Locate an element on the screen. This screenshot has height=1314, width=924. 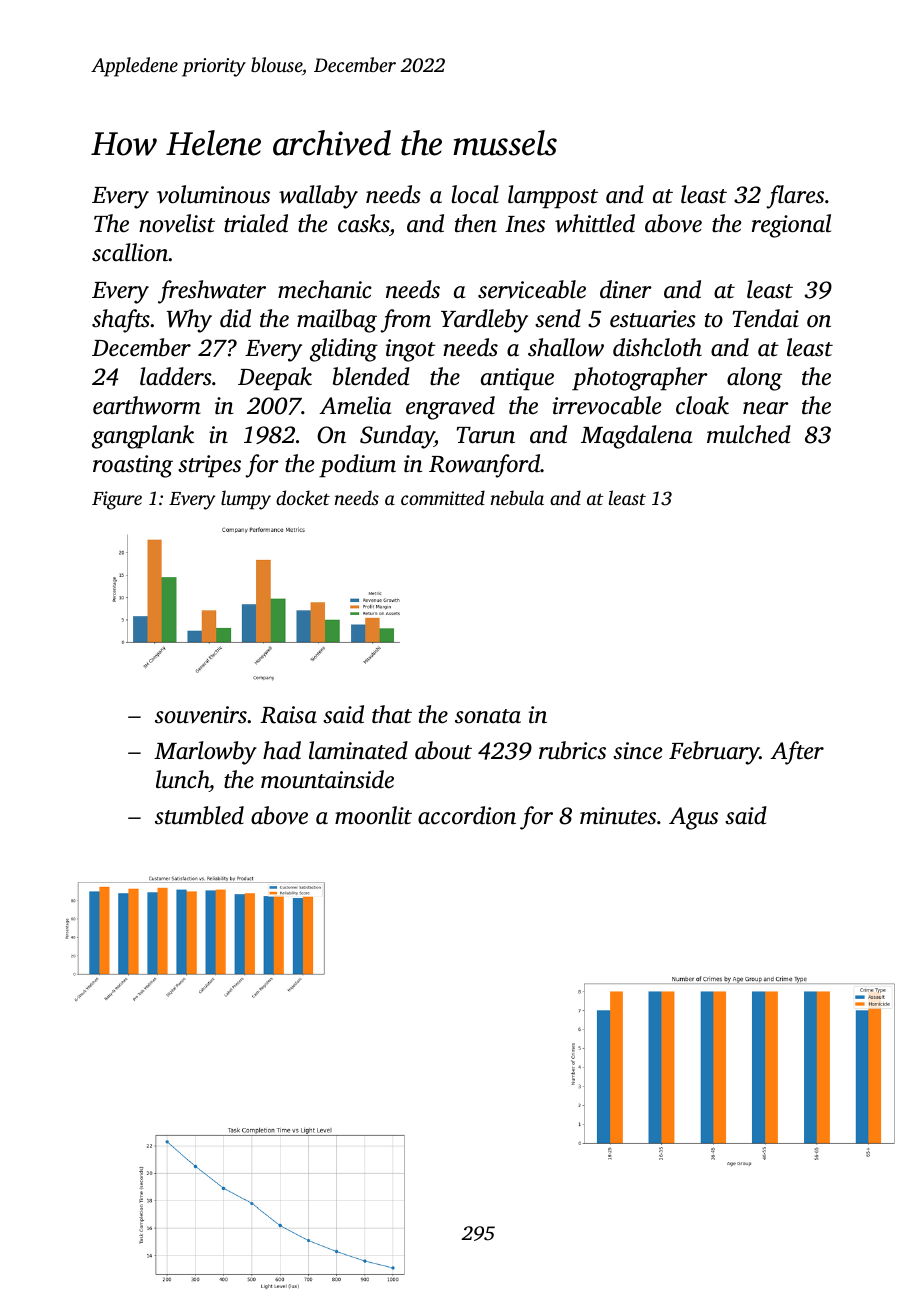
ladders is located at coordinates (176, 376).
